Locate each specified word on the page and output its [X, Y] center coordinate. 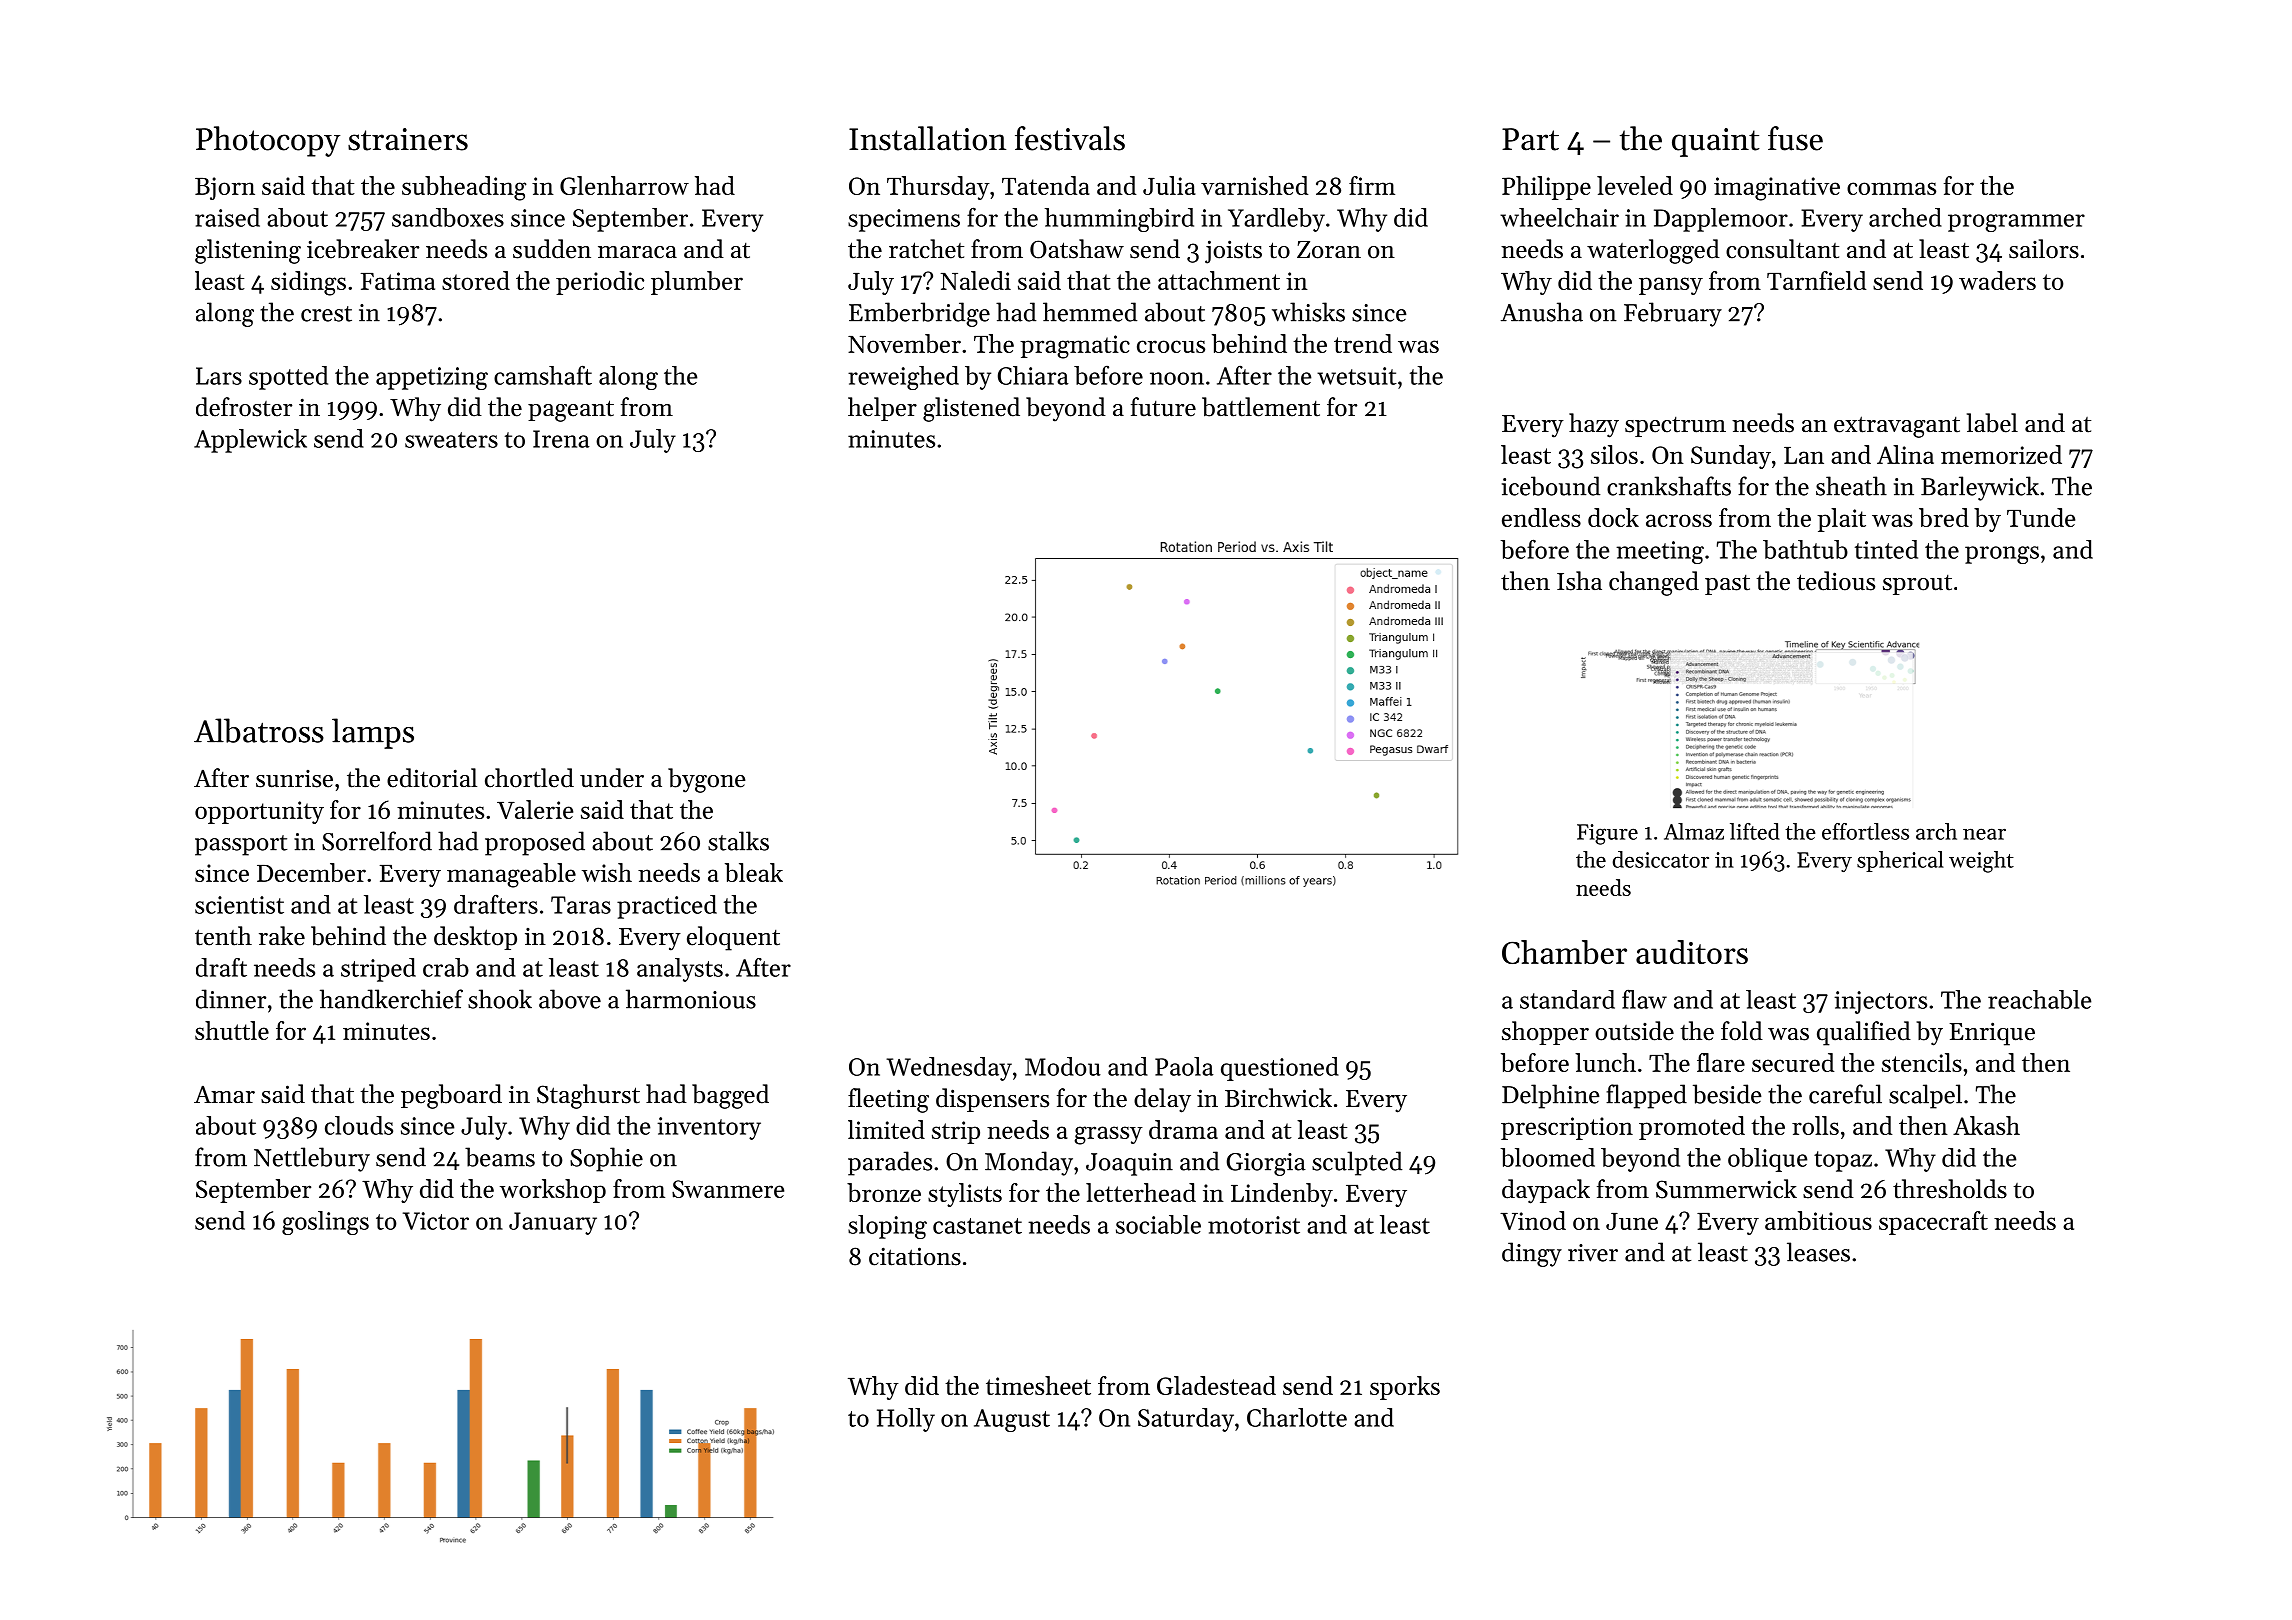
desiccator [1661, 859]
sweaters [451, 440]
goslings [325, 1223]
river [1593, 1253]
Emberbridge [919, 314]
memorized [2001, 454]
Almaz [1694, 831]
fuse [1795, 138]
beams [500, 1157]
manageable [511, 875]
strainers [408, 139]
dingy [1532, 1254]
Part [1530, 139]
